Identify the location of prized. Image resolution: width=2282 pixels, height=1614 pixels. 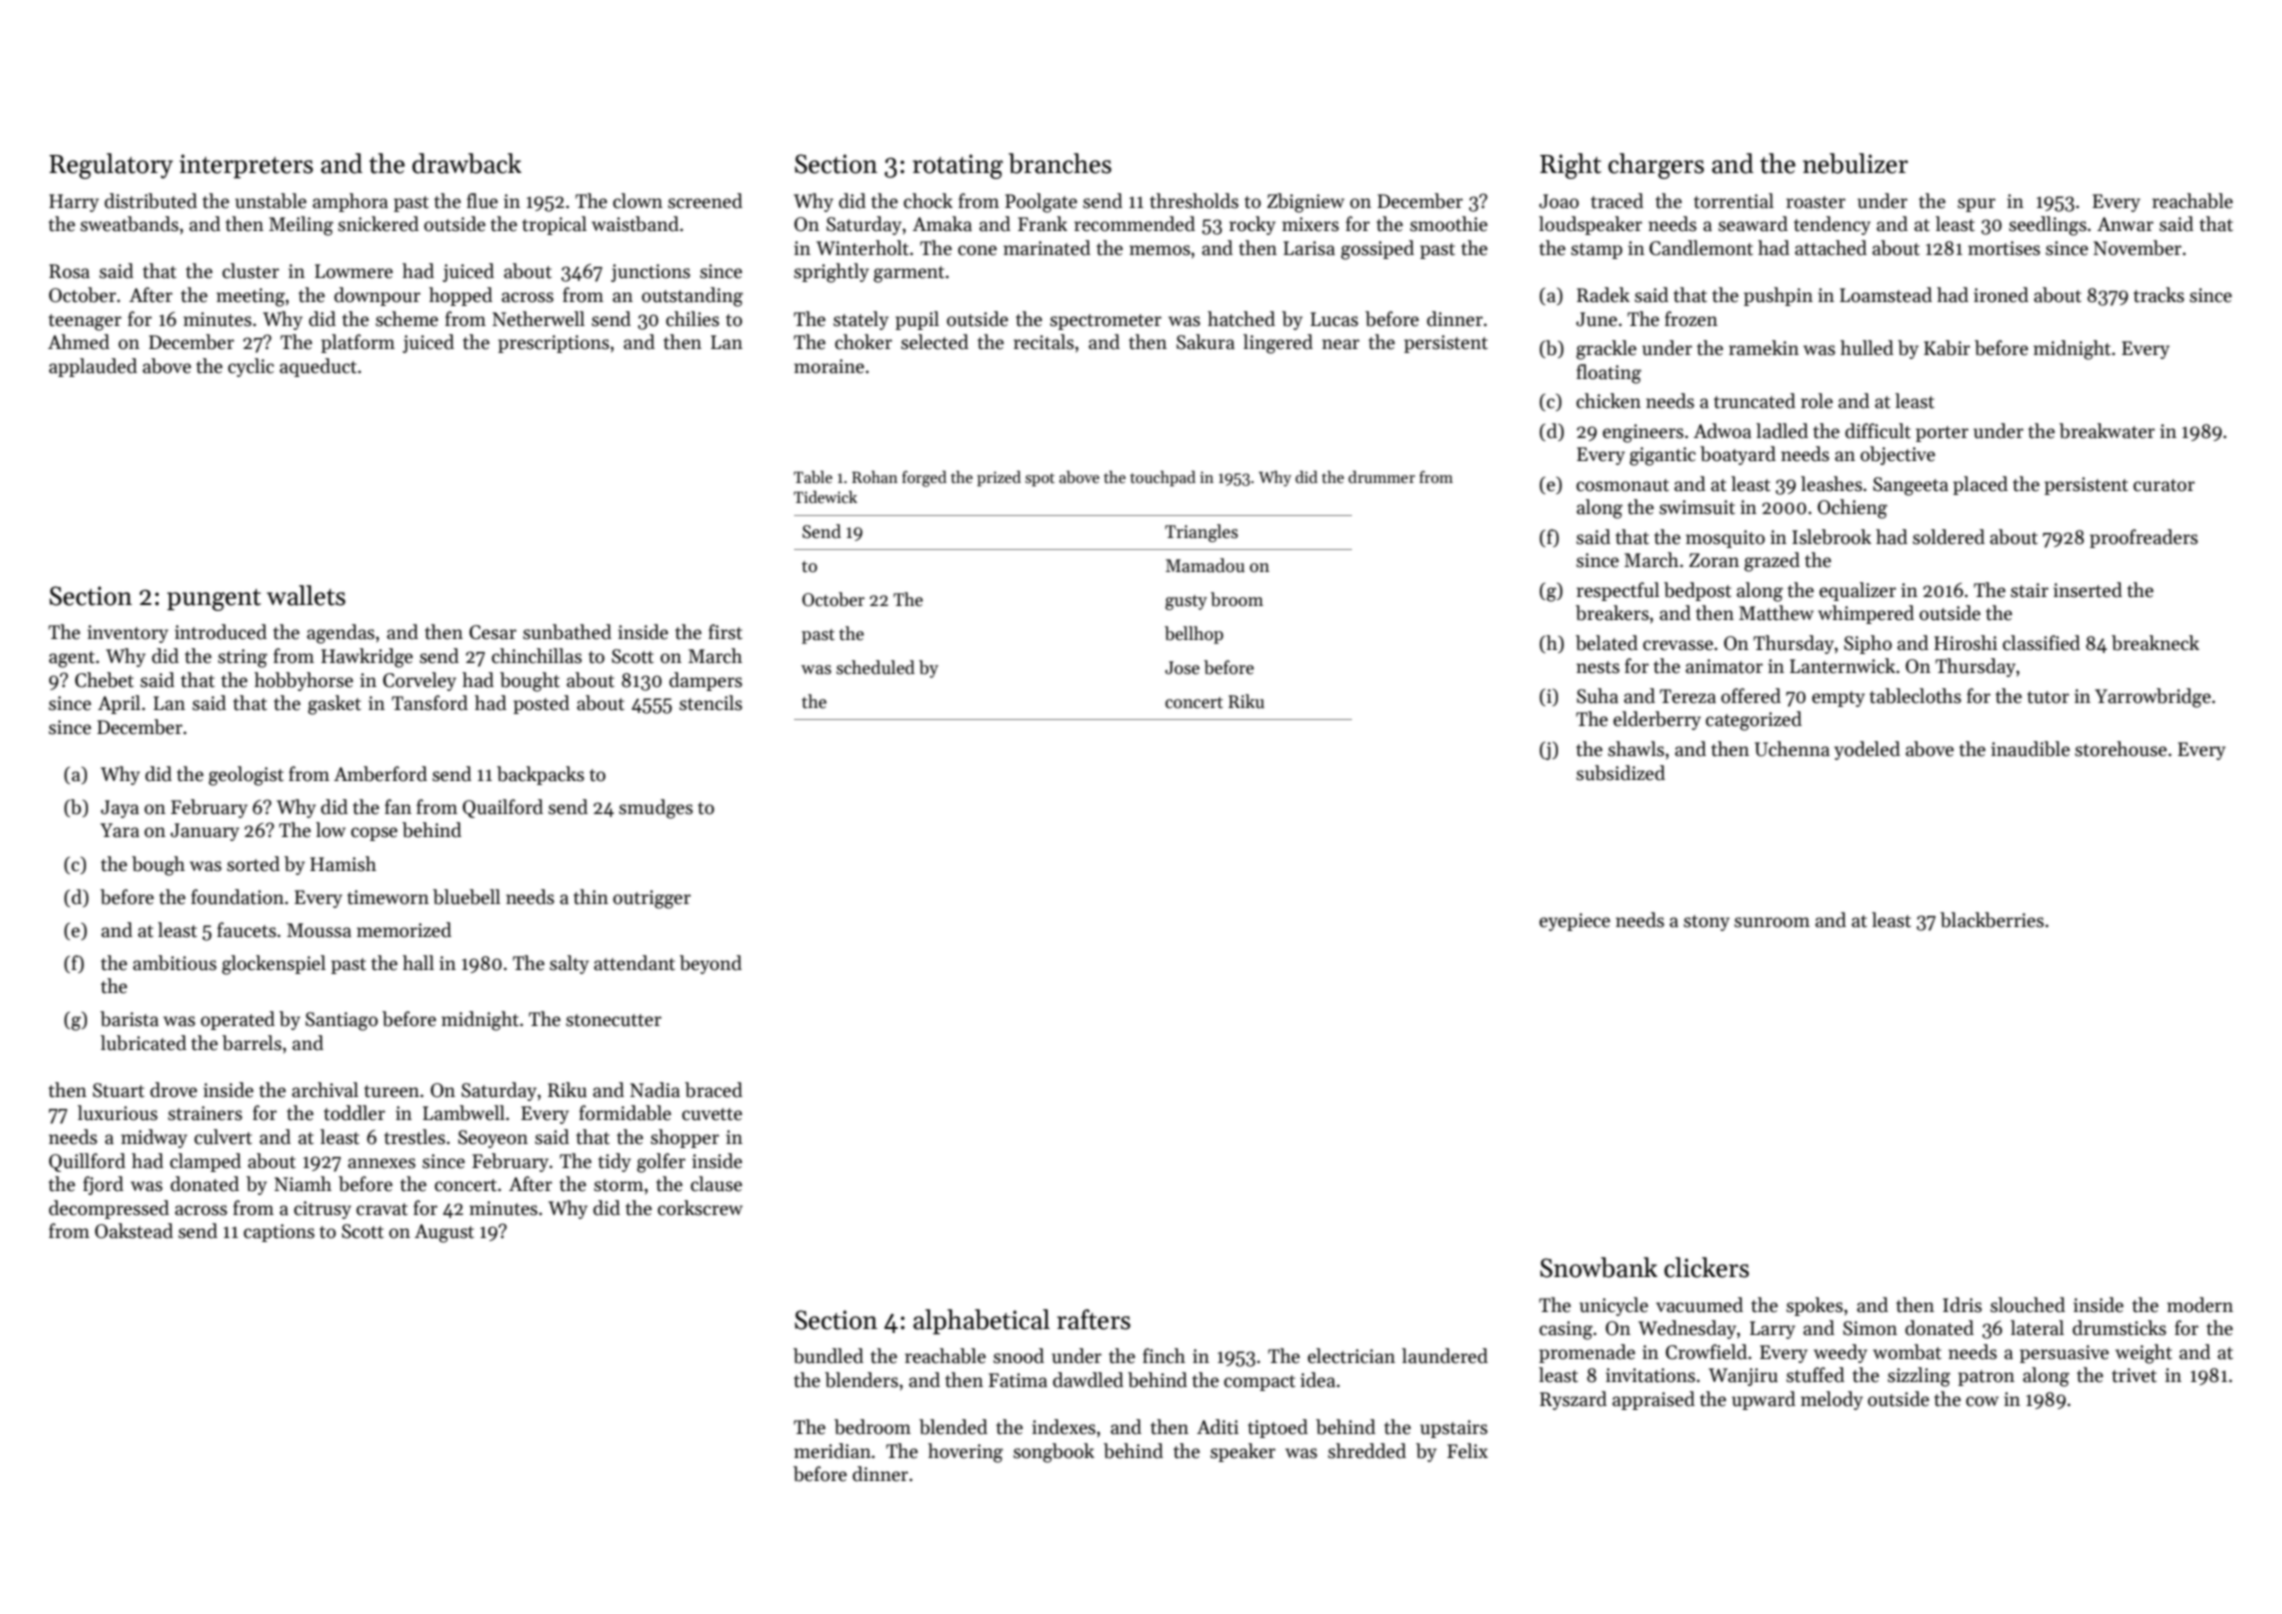
(999, 479).
